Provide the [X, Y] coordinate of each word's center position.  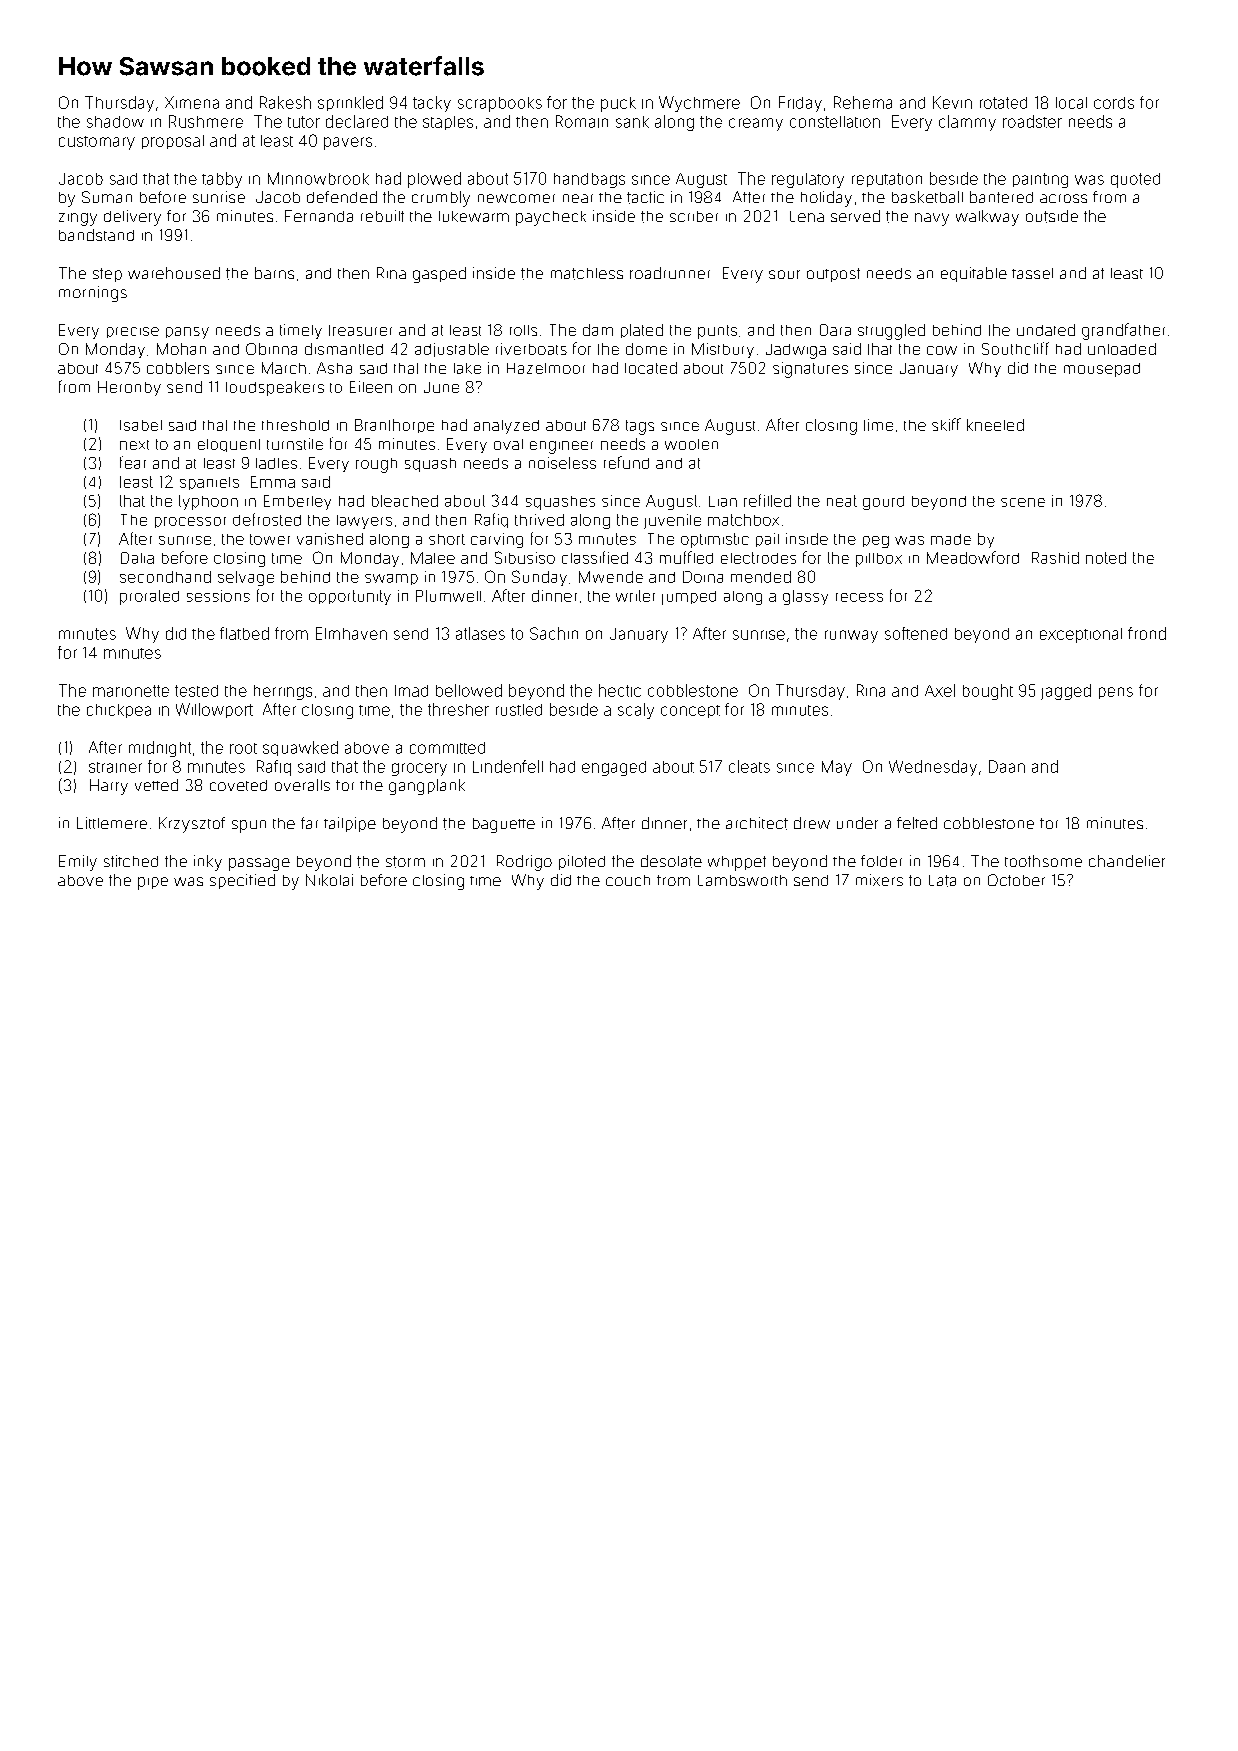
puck [618, 104]
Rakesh [285, 102]
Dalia [137, 558]
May [837, 768]
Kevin [952, 102]
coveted [238, 785]
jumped [689, 598]
